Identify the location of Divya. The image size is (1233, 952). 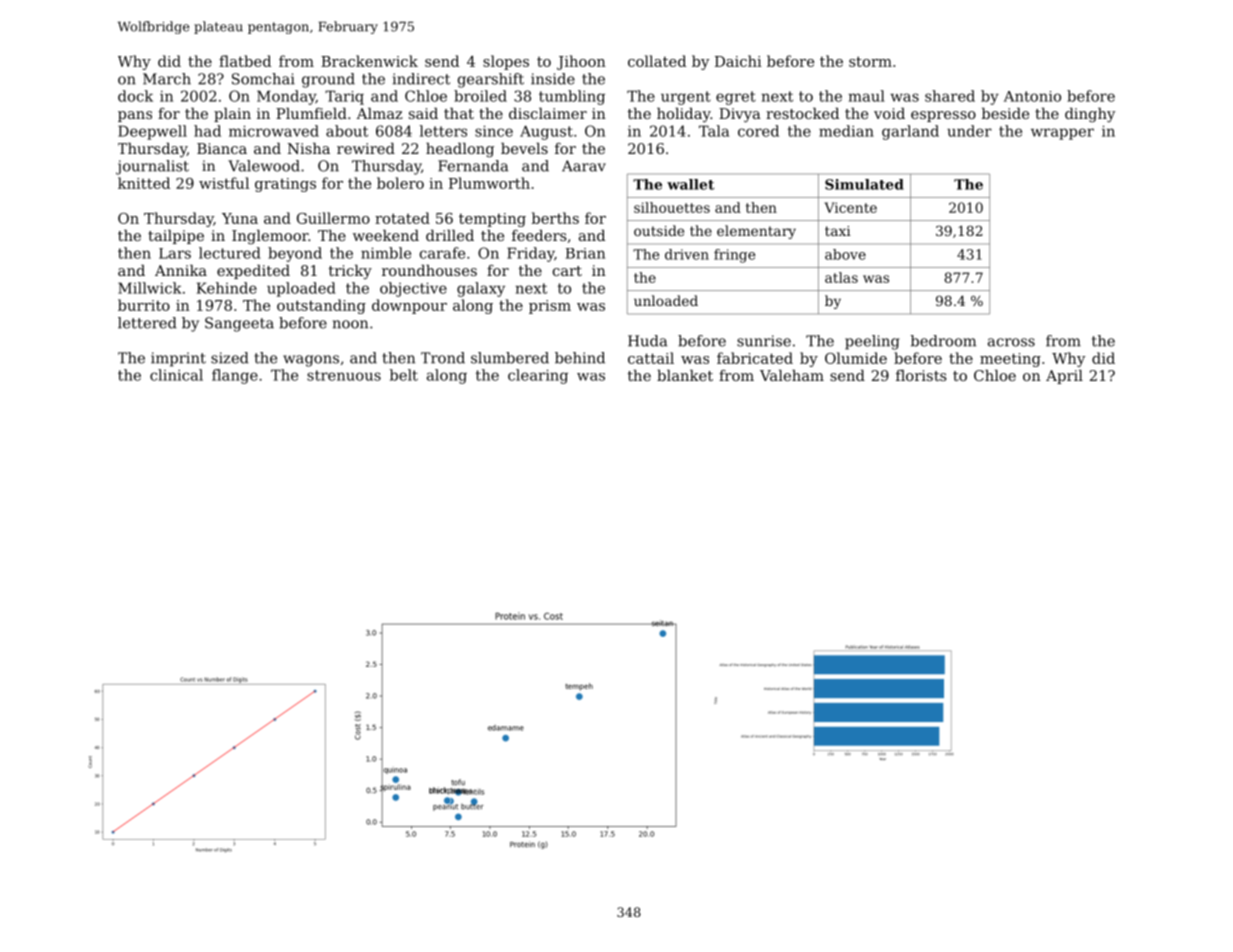
(740, 115).
